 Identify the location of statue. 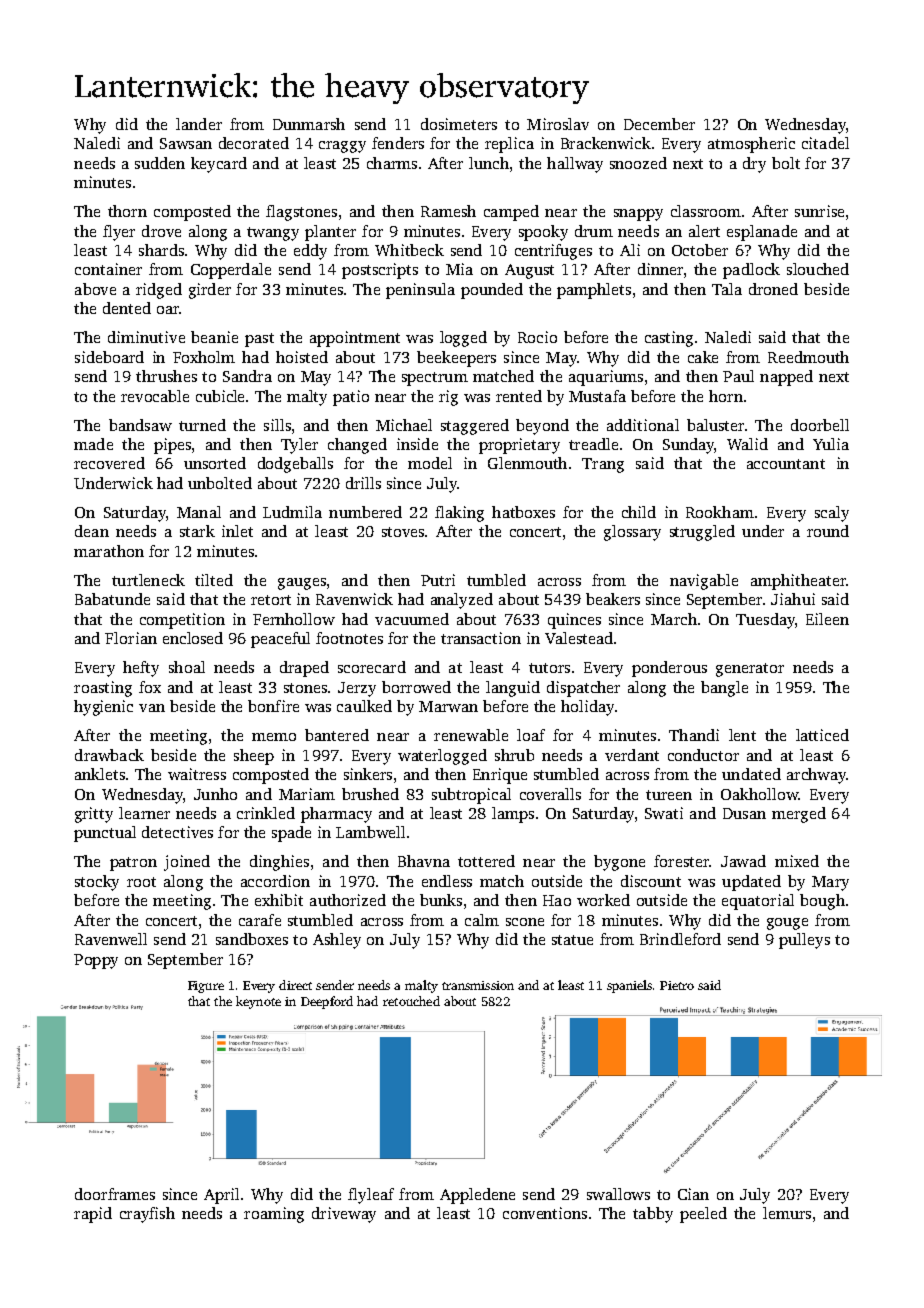
(572, 940).
